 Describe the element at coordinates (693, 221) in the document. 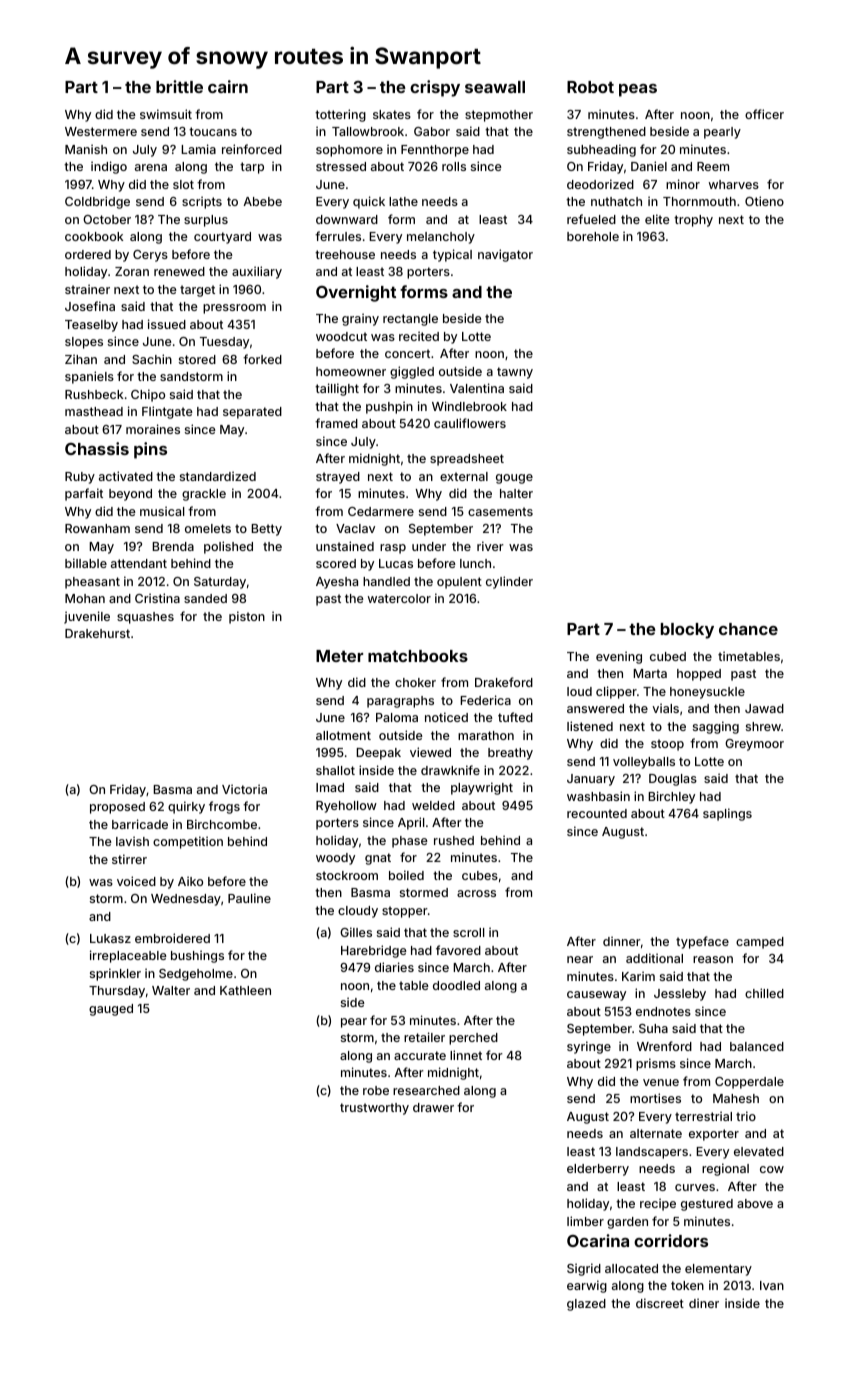

I see `trophy` at that location.
